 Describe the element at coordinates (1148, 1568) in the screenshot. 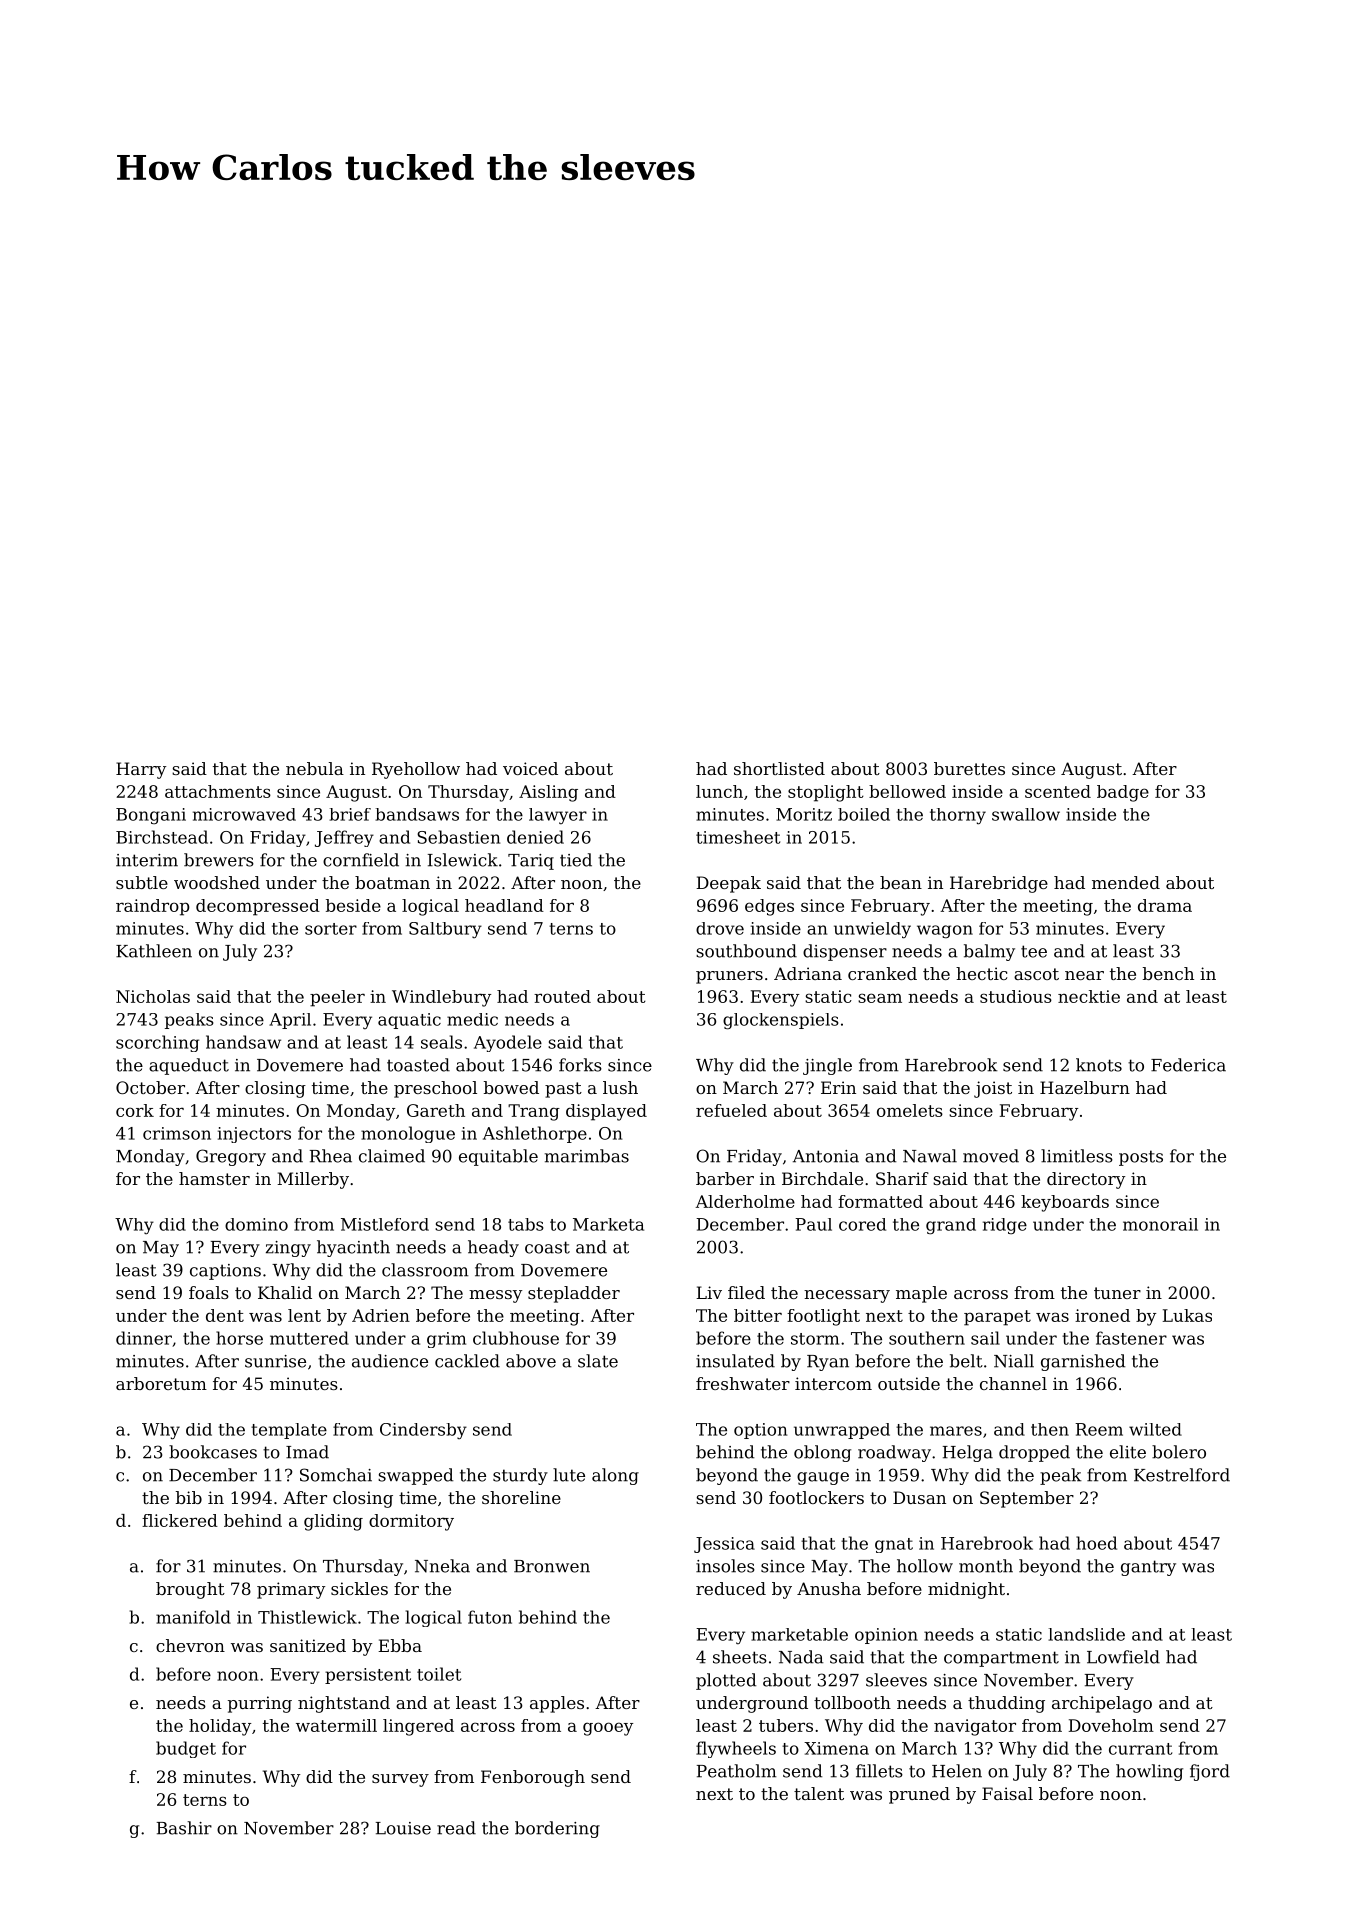

I see `gantry` at that location.
